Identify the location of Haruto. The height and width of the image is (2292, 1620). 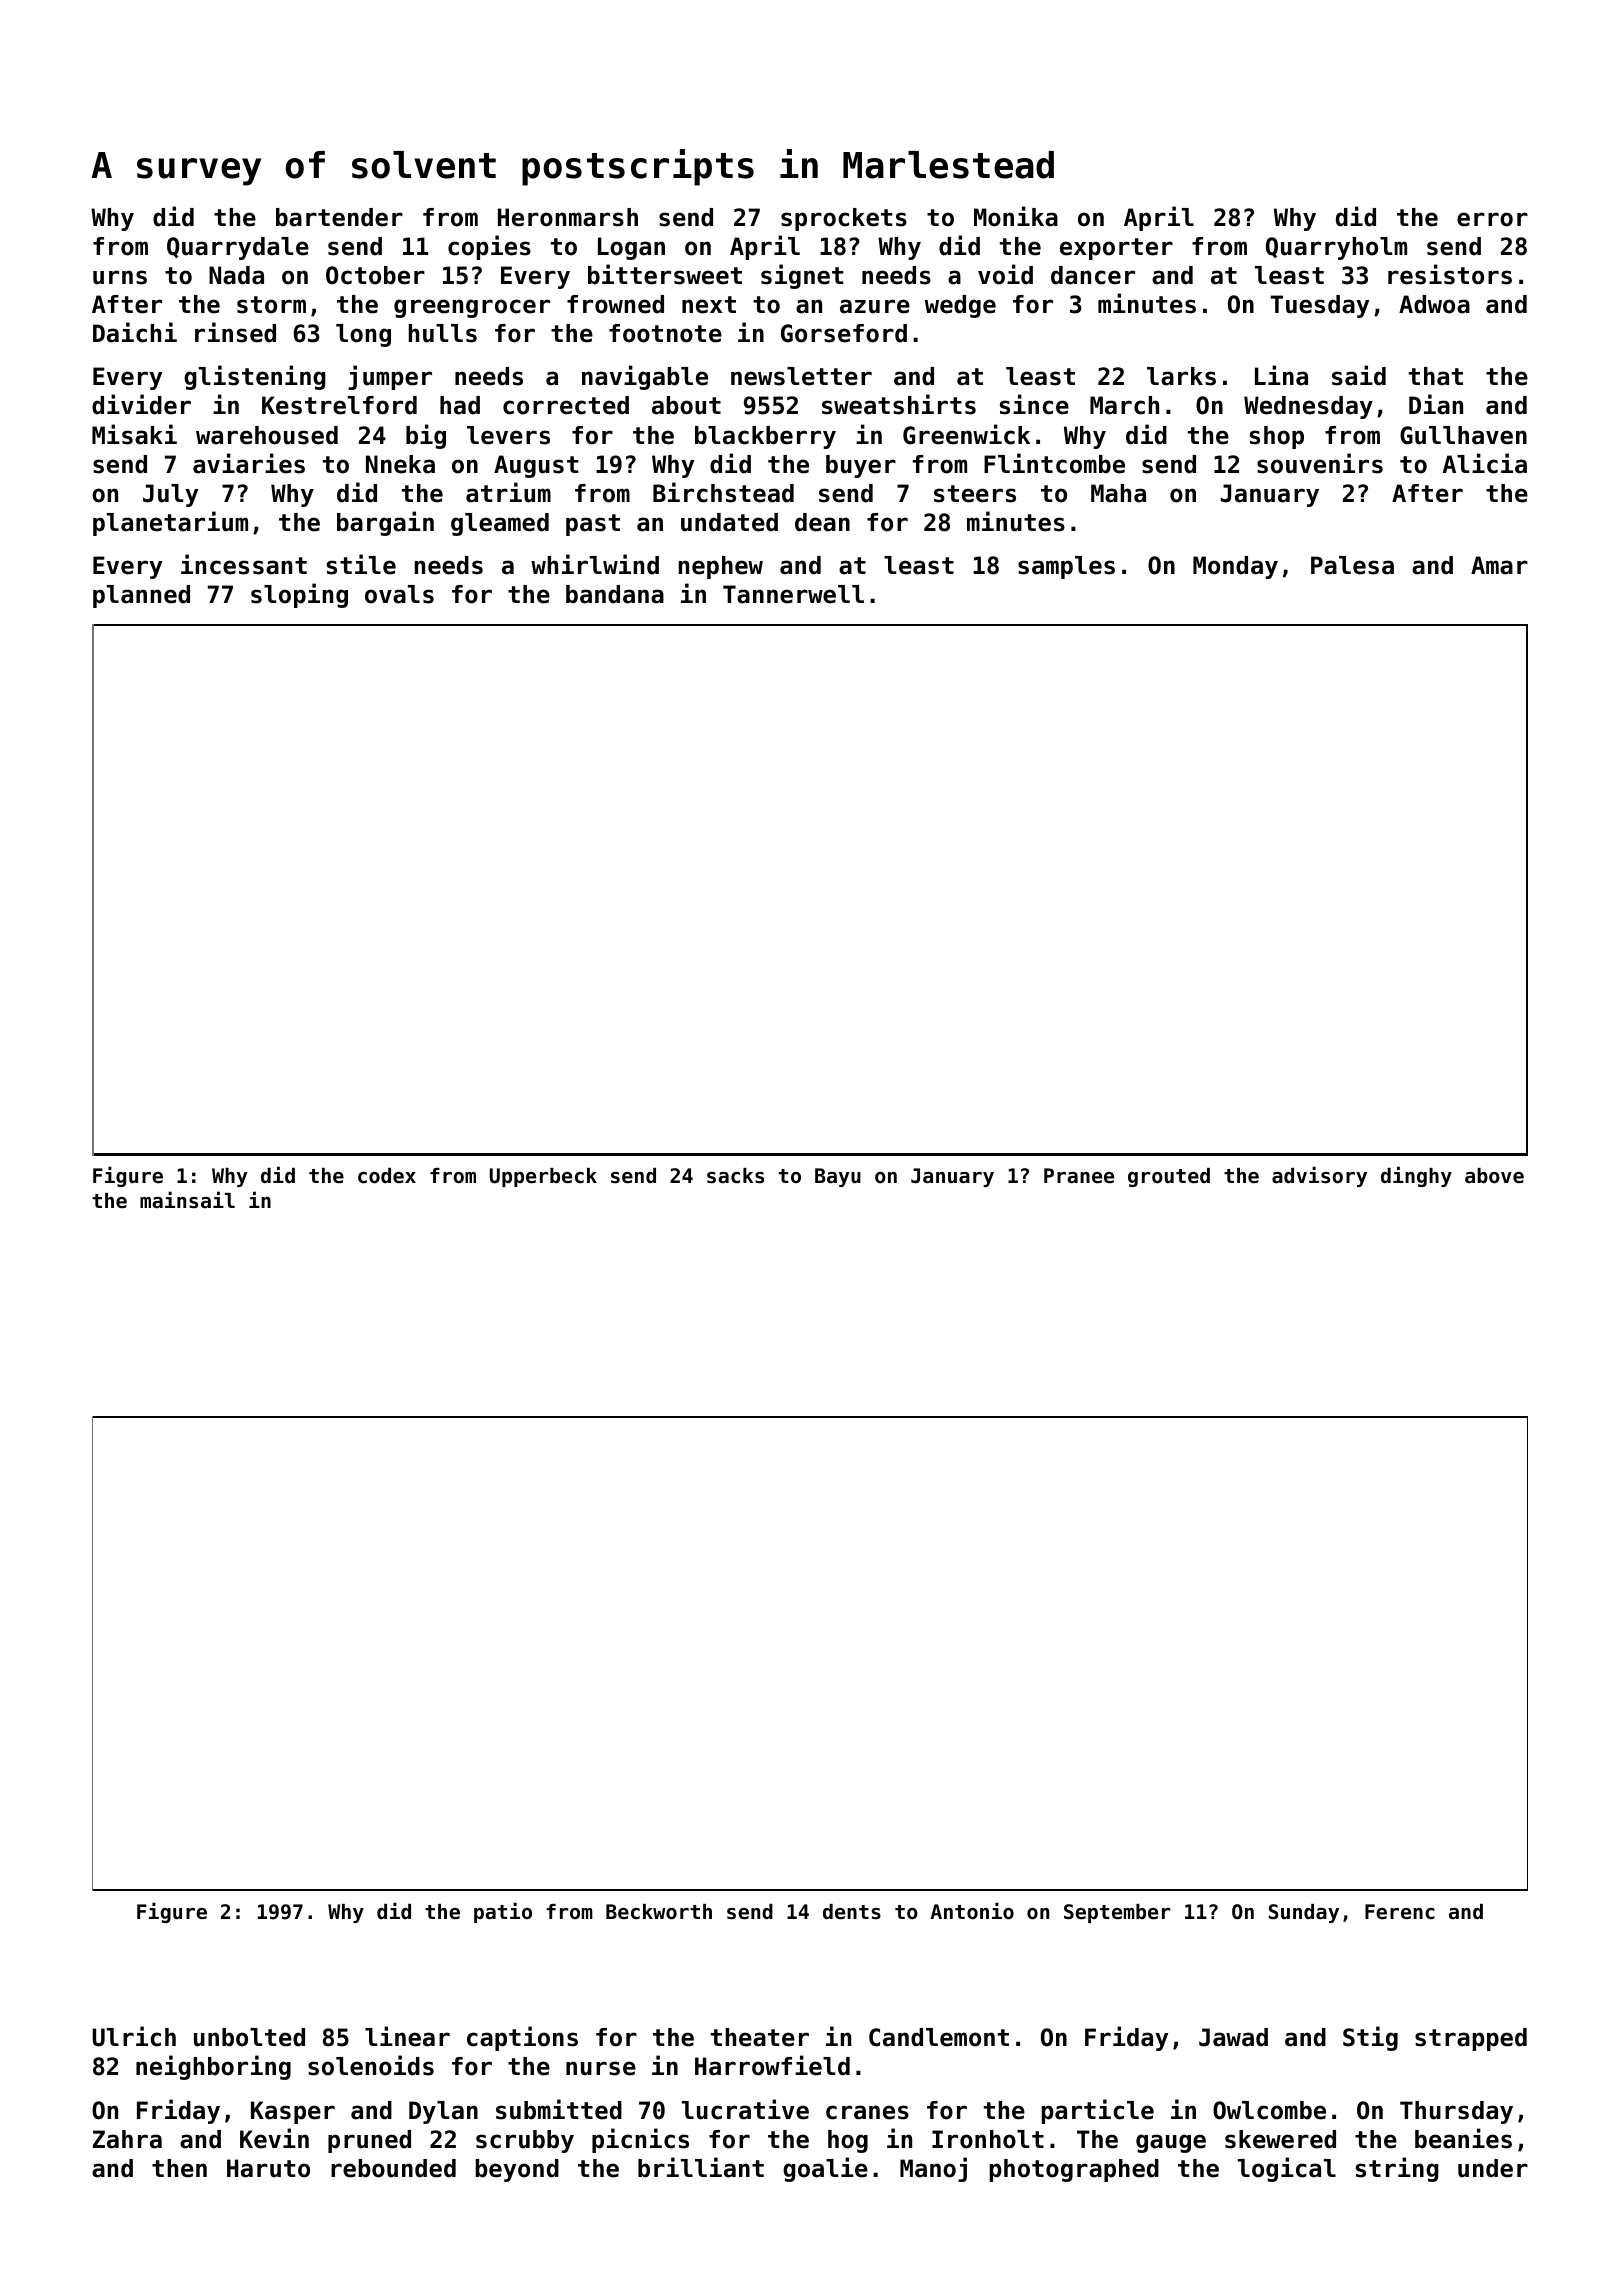
(268, 2168).
